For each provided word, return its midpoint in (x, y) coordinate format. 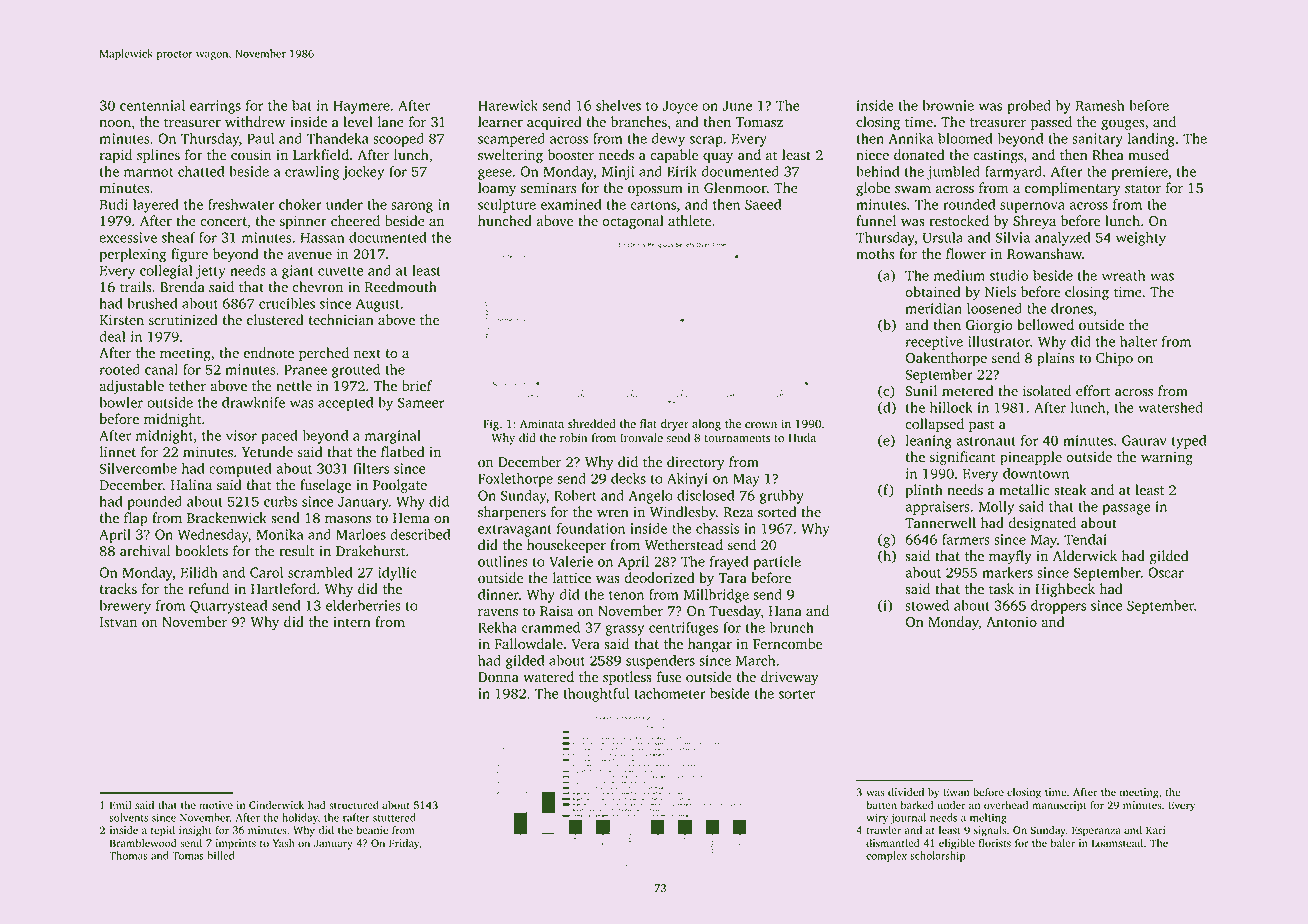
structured (354, 805)
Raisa (556, 611)
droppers (1058, 607)
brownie (948, 105)
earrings (215, 107)
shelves (618, 105)
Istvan (118, 622)
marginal (393, 437)
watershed (1170, 407)
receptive (934, 343)
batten (881, 805)
